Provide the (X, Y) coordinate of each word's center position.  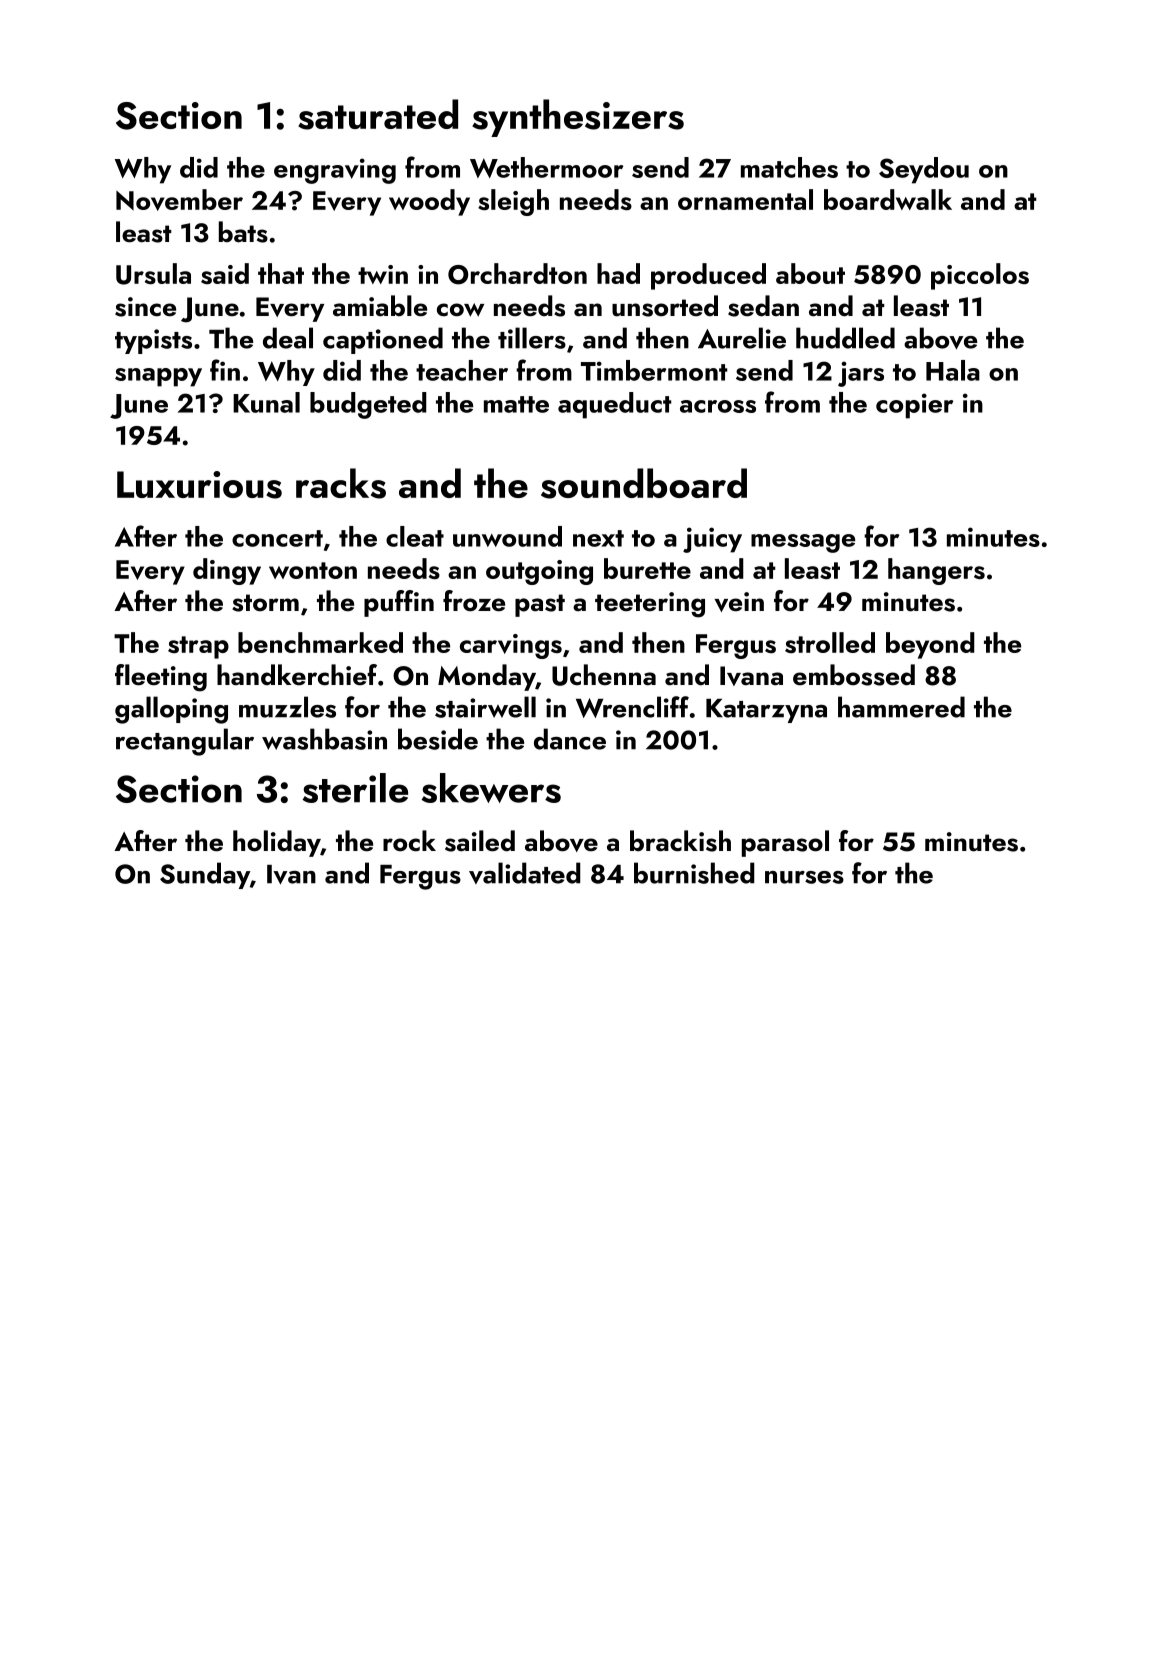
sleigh (513, 202)
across (718, 406)
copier (914, 406)
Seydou (924, 170)
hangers (936, 571)
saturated (378, 114)
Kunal (266, 402)
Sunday (205, 875)
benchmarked (320, 642)
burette (647, 568)
